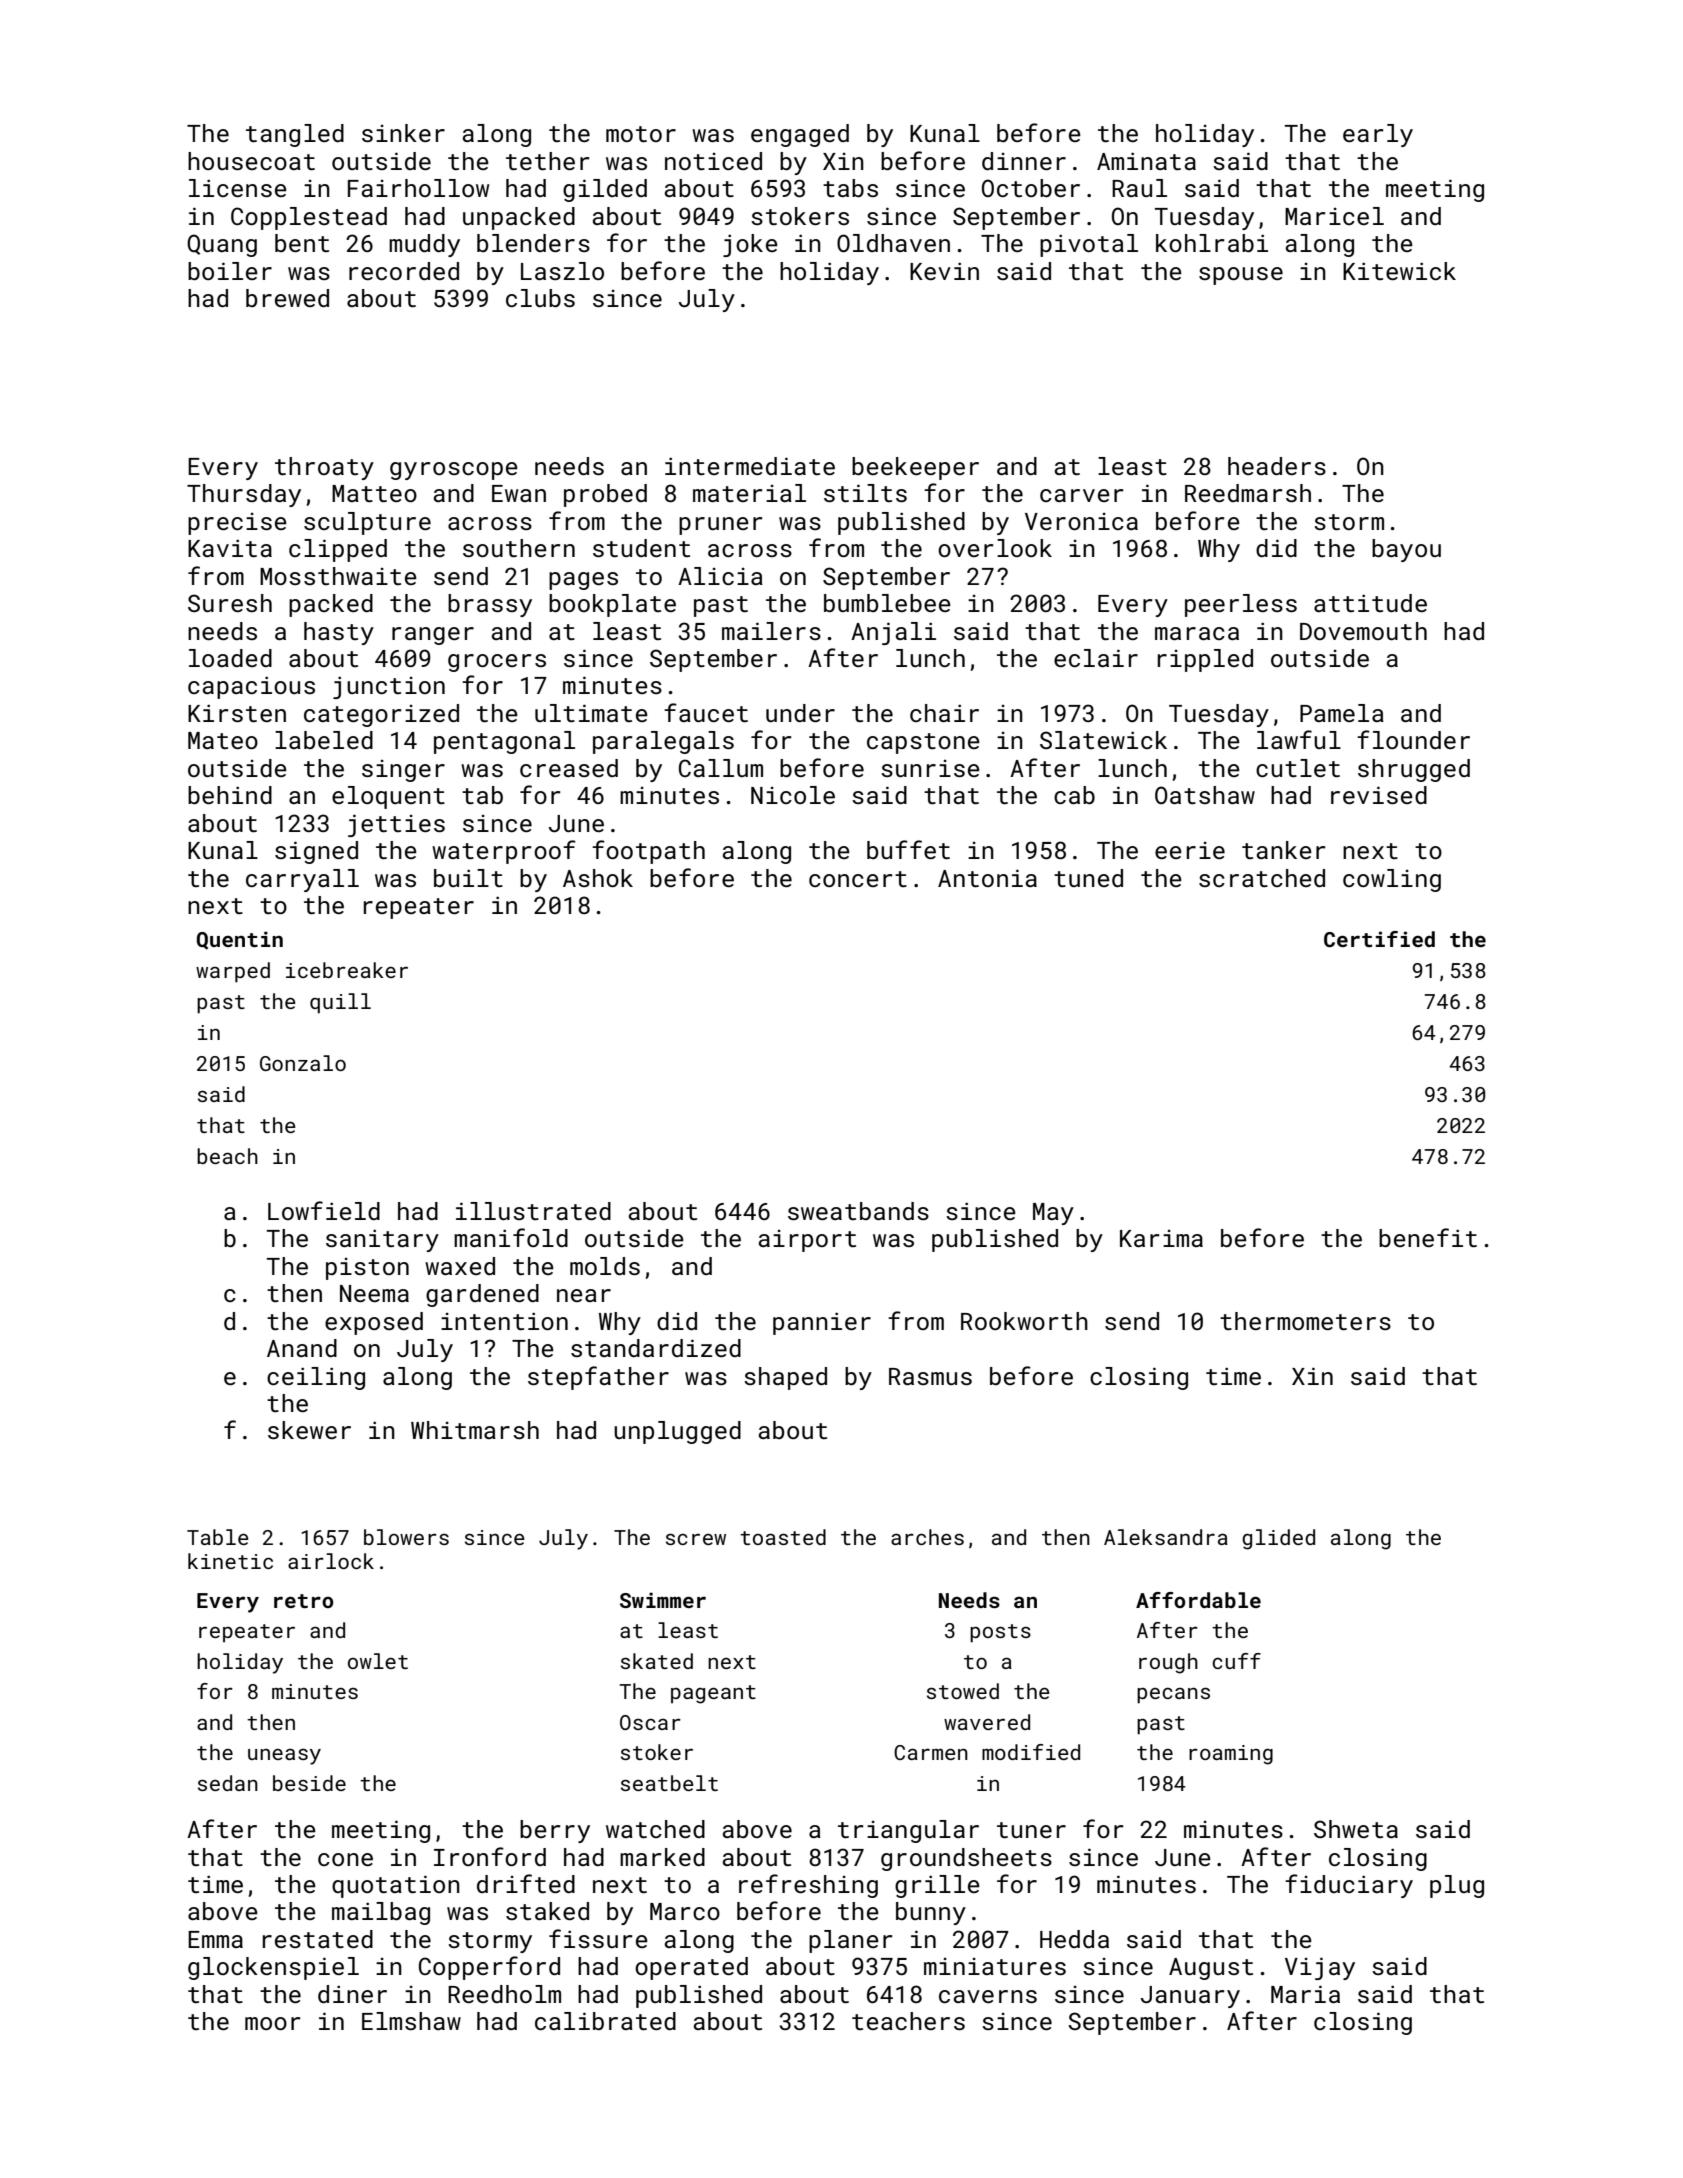 Image resolution: width=1683 pixels, height=2178 pixels. Describe the element at coordinates (1305, 1994) in the screenshot. I see `Maria` at that location.
